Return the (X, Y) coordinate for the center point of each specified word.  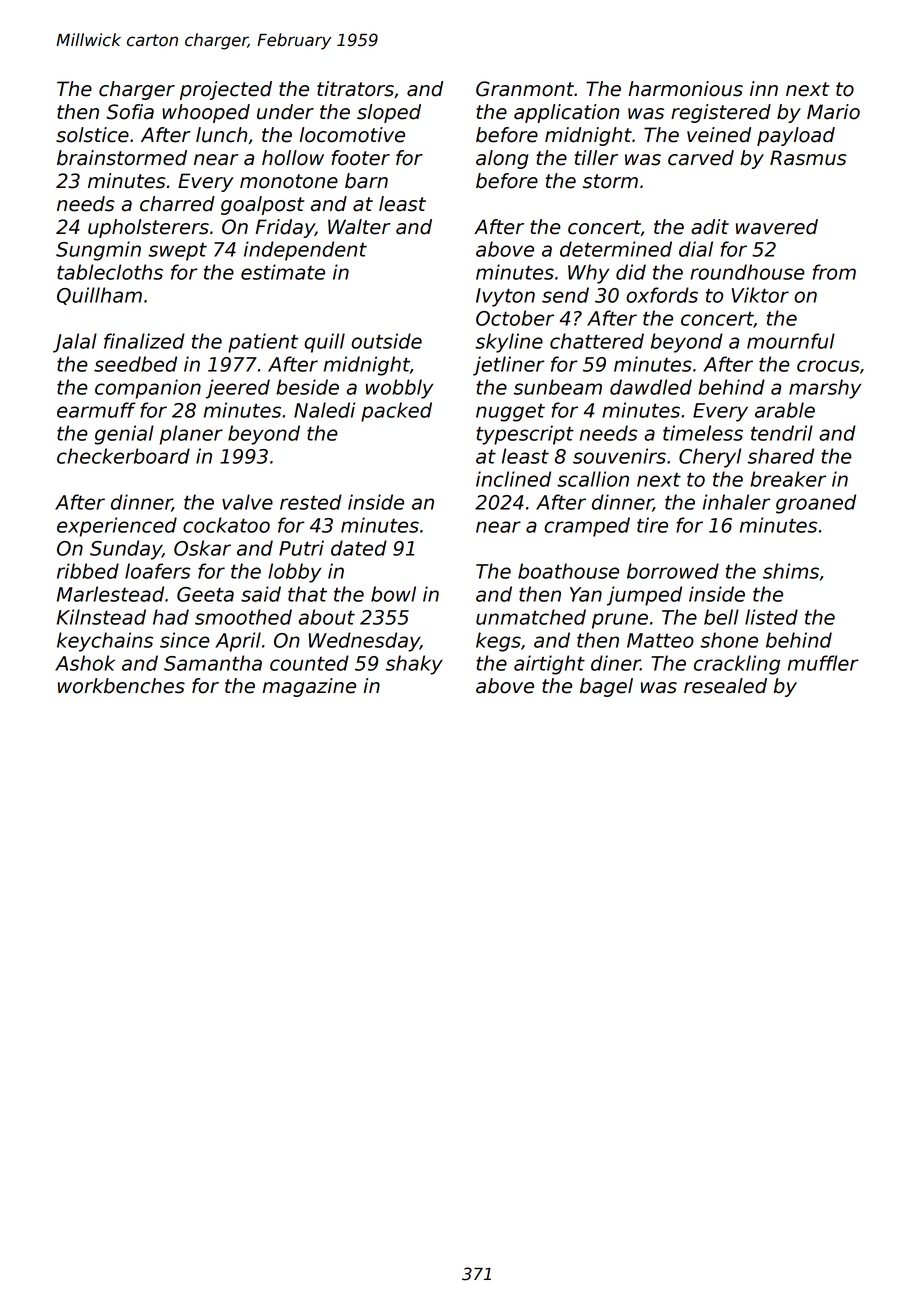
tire (652, 525)
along (502, 159)
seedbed (135, 364)
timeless (703, 433)
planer (191, 435)
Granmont (525, 89)
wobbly (399, 389)
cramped (587, 527)
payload (796, 136)
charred (177, 204)
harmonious (686, 89)
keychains (105, 642)
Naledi (324, 410)
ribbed (88, 571)
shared (781, 456)
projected (226, 90)
